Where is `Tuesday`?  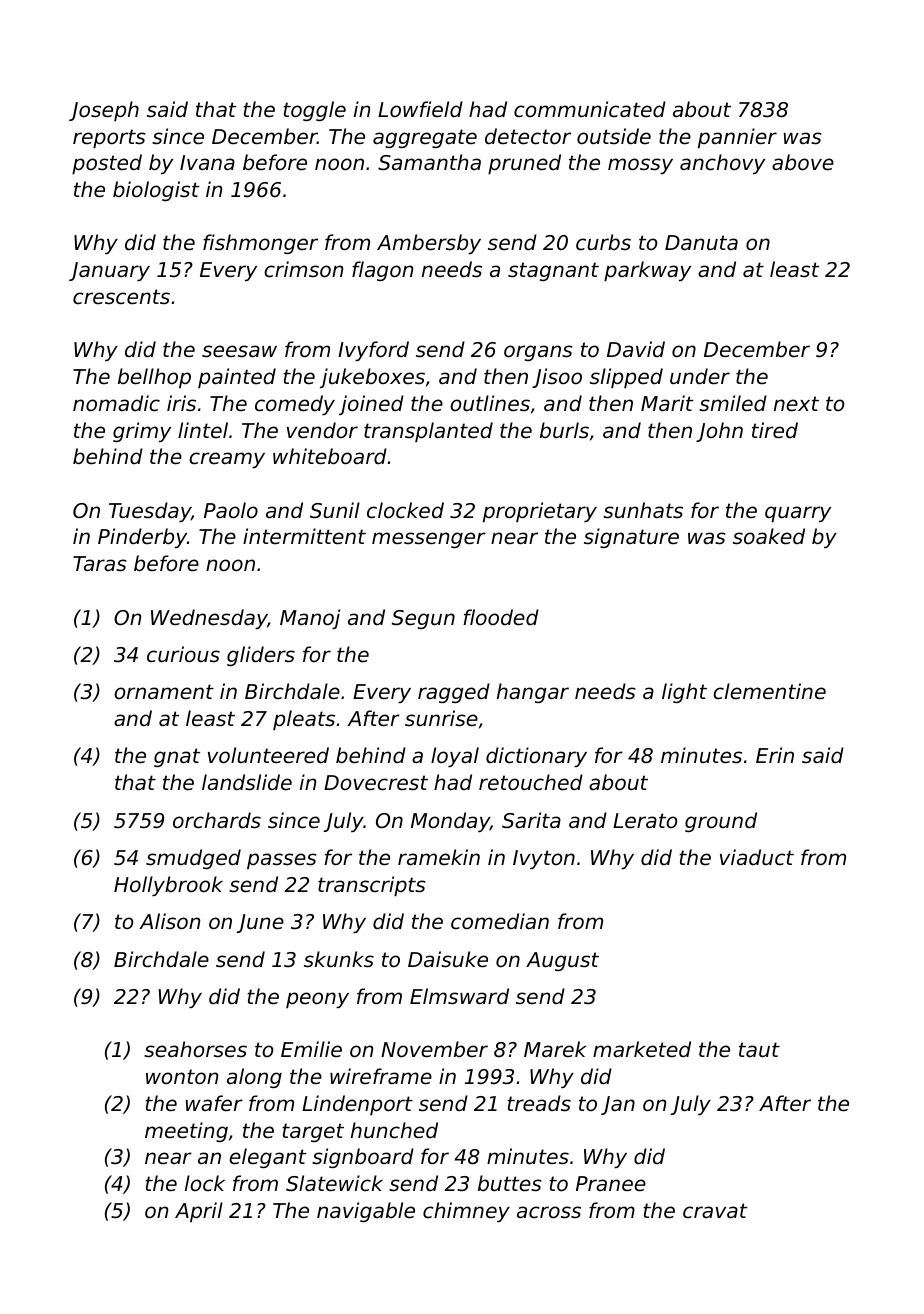 Tuesday is located at coordinates (150, 512).
